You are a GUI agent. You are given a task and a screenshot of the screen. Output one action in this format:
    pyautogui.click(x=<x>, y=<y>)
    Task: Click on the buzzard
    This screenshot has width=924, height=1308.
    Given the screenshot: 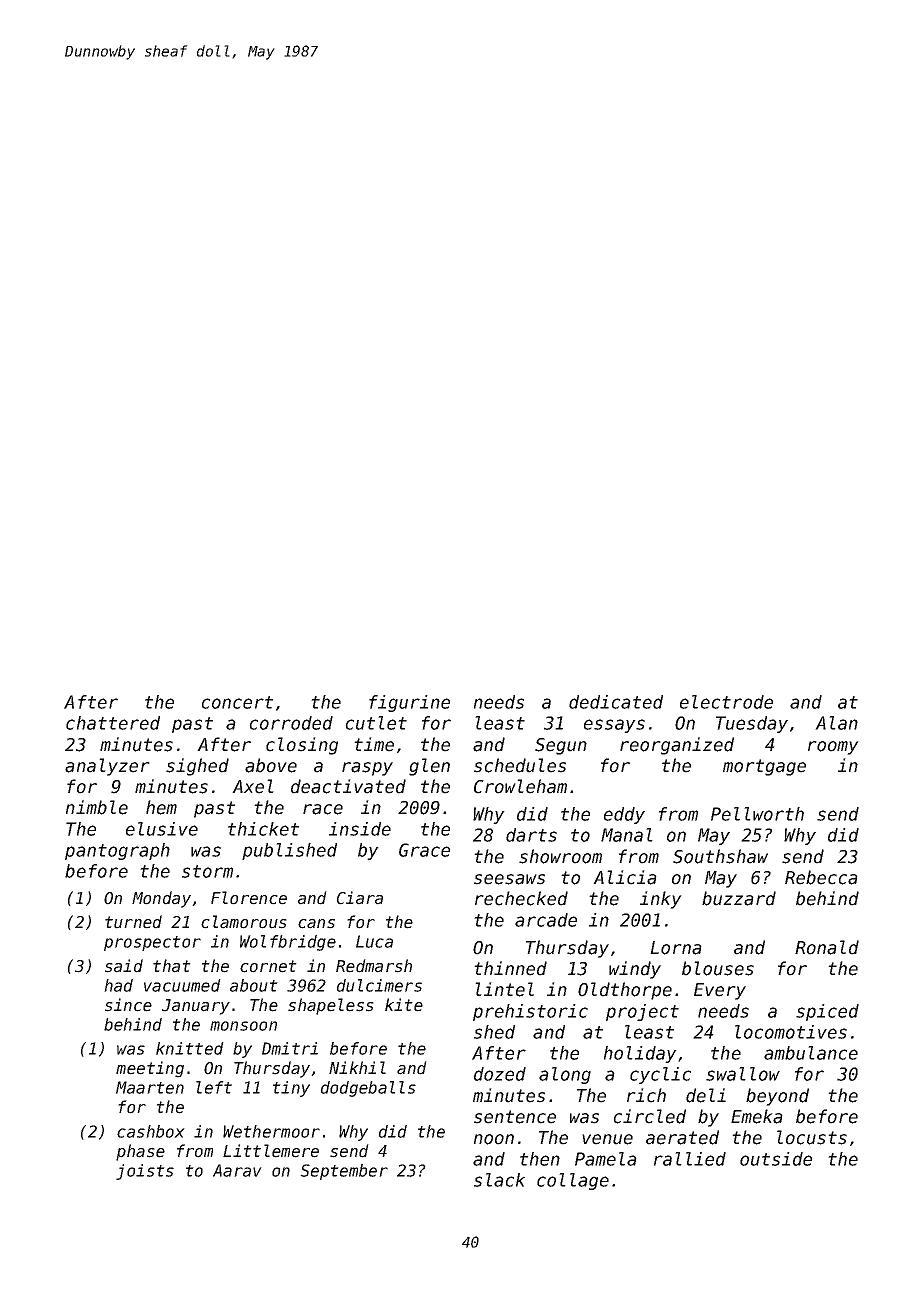 What is the action you would take?
    pyautogui.click(x=739, y=898)
